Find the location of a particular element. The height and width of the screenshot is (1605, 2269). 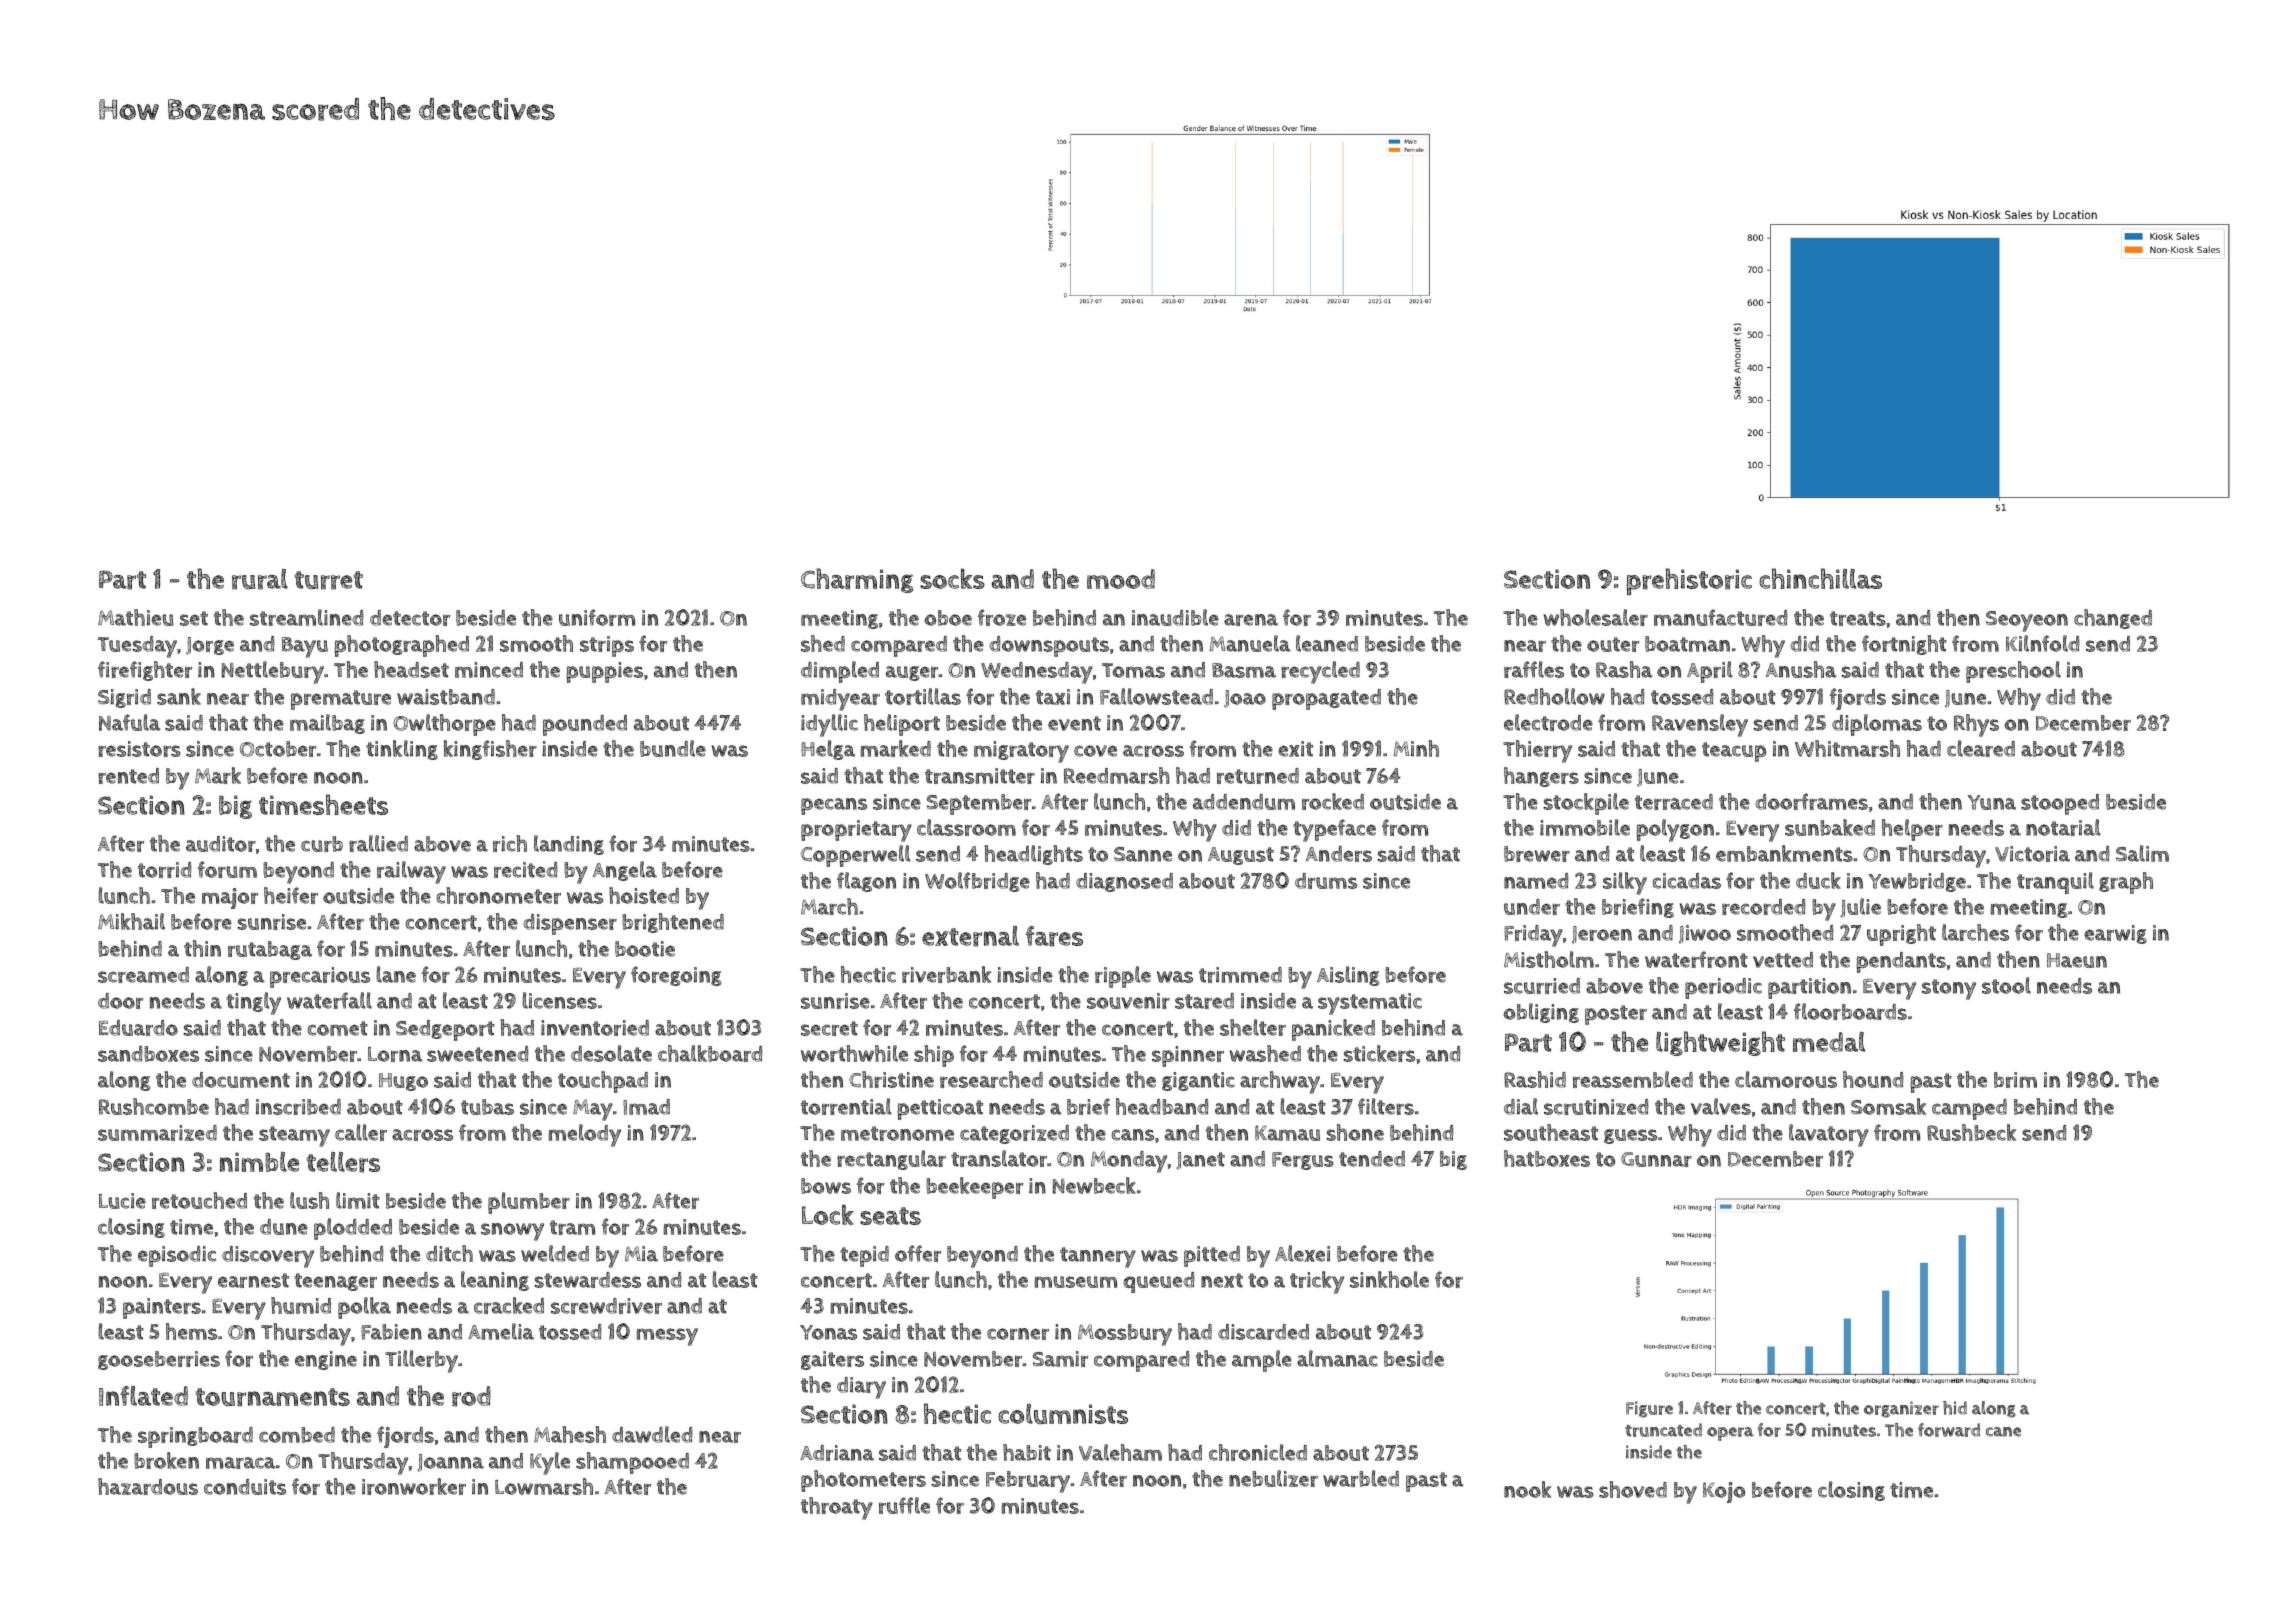

turret is located at coordinates (328, 580).
